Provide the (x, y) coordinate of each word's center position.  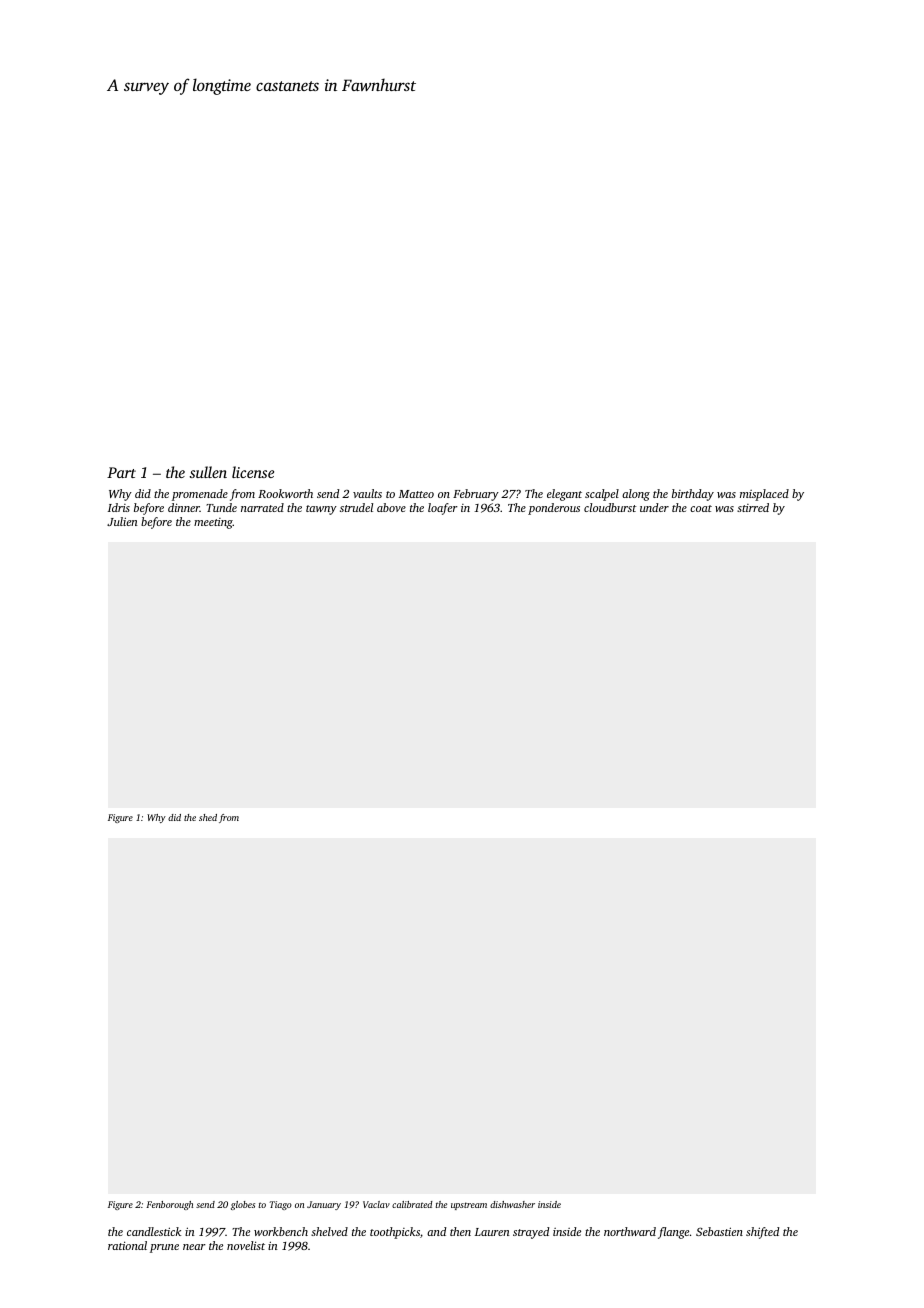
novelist (246, 1245)
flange (673, 1233)
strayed (531, 1233)
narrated (262, 507)
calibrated (412, 1204)
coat (701, 508)
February (476, 495)
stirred (753, 507)
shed (208, 817)
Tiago (280, 1205)
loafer (443, 509)
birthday (693, 495)
